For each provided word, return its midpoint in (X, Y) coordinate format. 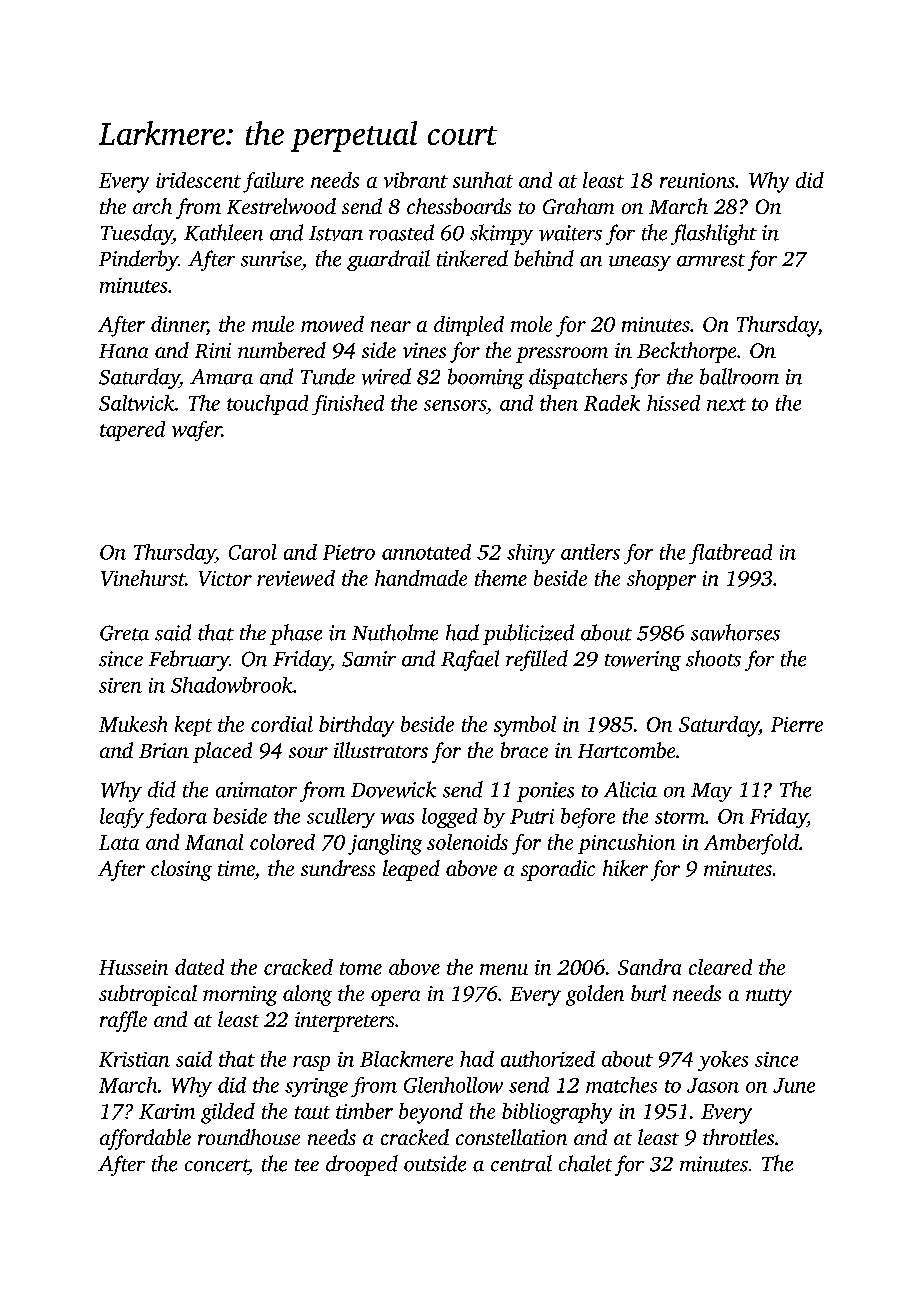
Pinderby (138, 260)
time (236, 868)
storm (680, 817)
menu (504, 969)
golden (595, 995)
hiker (625, 868)
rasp (311, 1063)
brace (524, 750)
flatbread (730, 554)
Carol (253, 552)
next (726, 404)
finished (348, 405)
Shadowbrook (232, 685)
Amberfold (751, 844)
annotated (426, 552)
